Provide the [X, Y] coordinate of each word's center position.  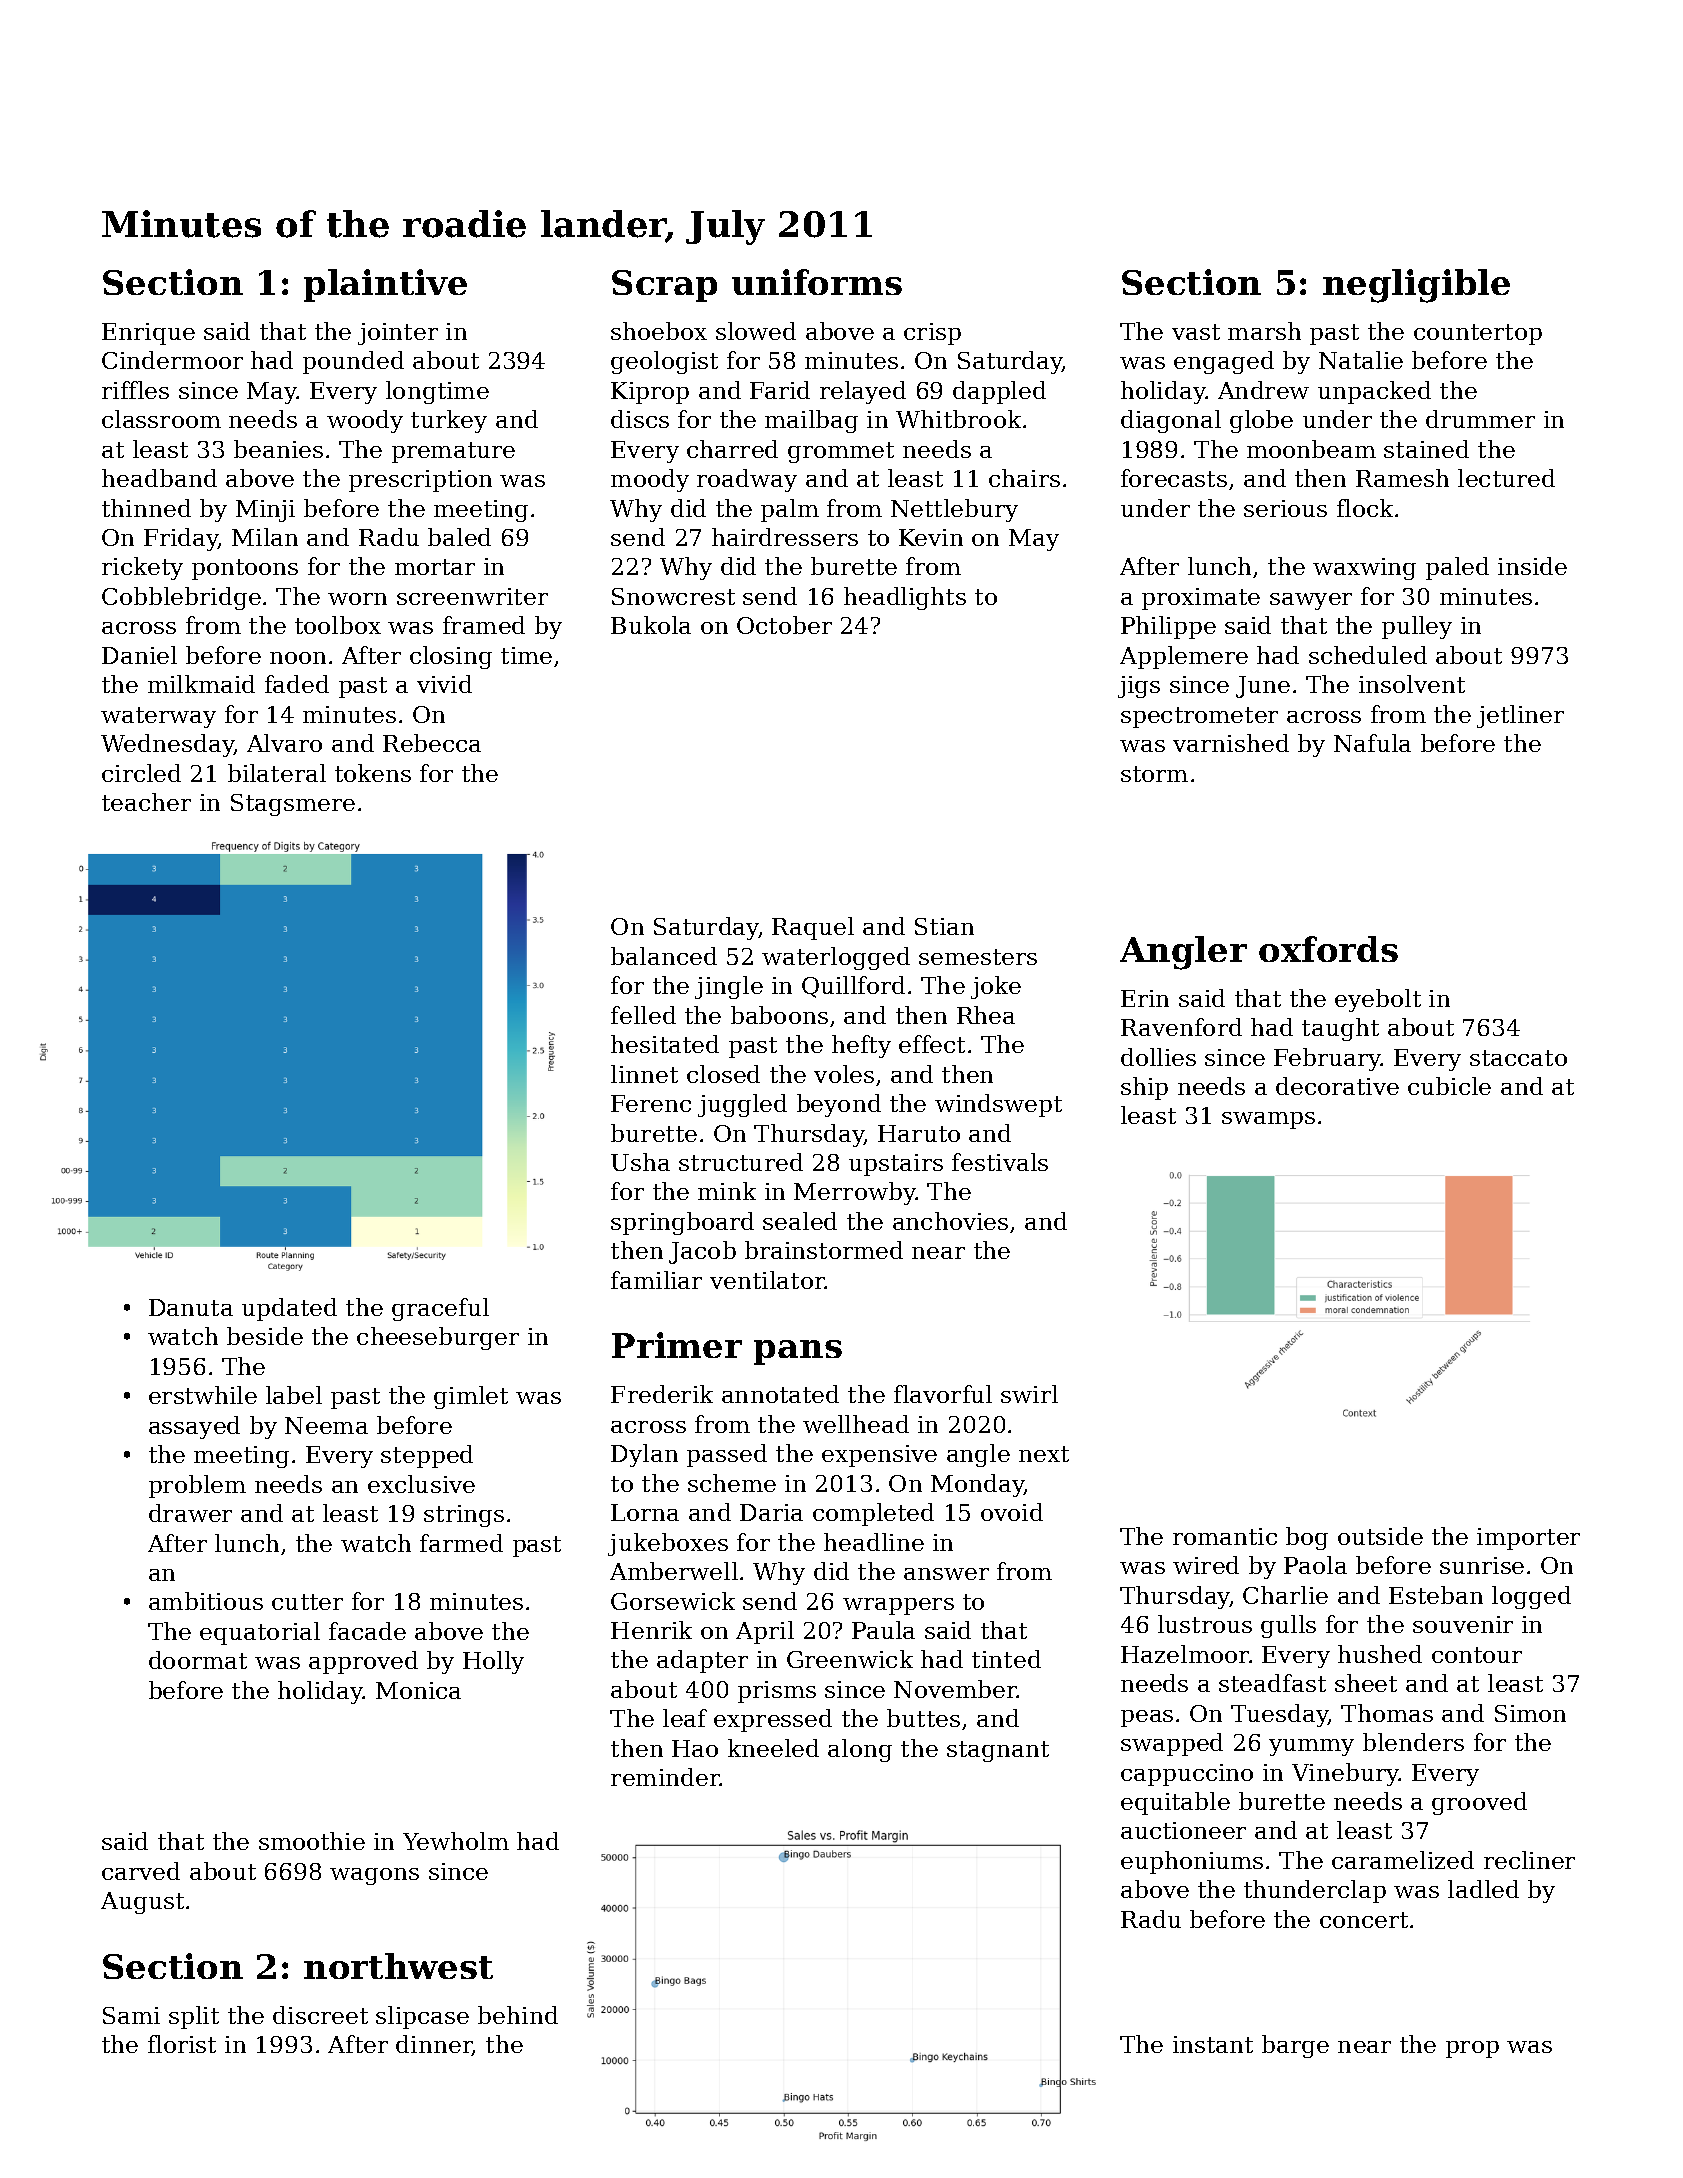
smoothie [312, 1841]
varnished [1231, 743]
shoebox [659, 331]
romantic [1225, 1536]
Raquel [813, 928]
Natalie [1361, 360]
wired [1206, 1565]
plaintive [385, 285]
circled [141, 773]
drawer [190, 1513]
